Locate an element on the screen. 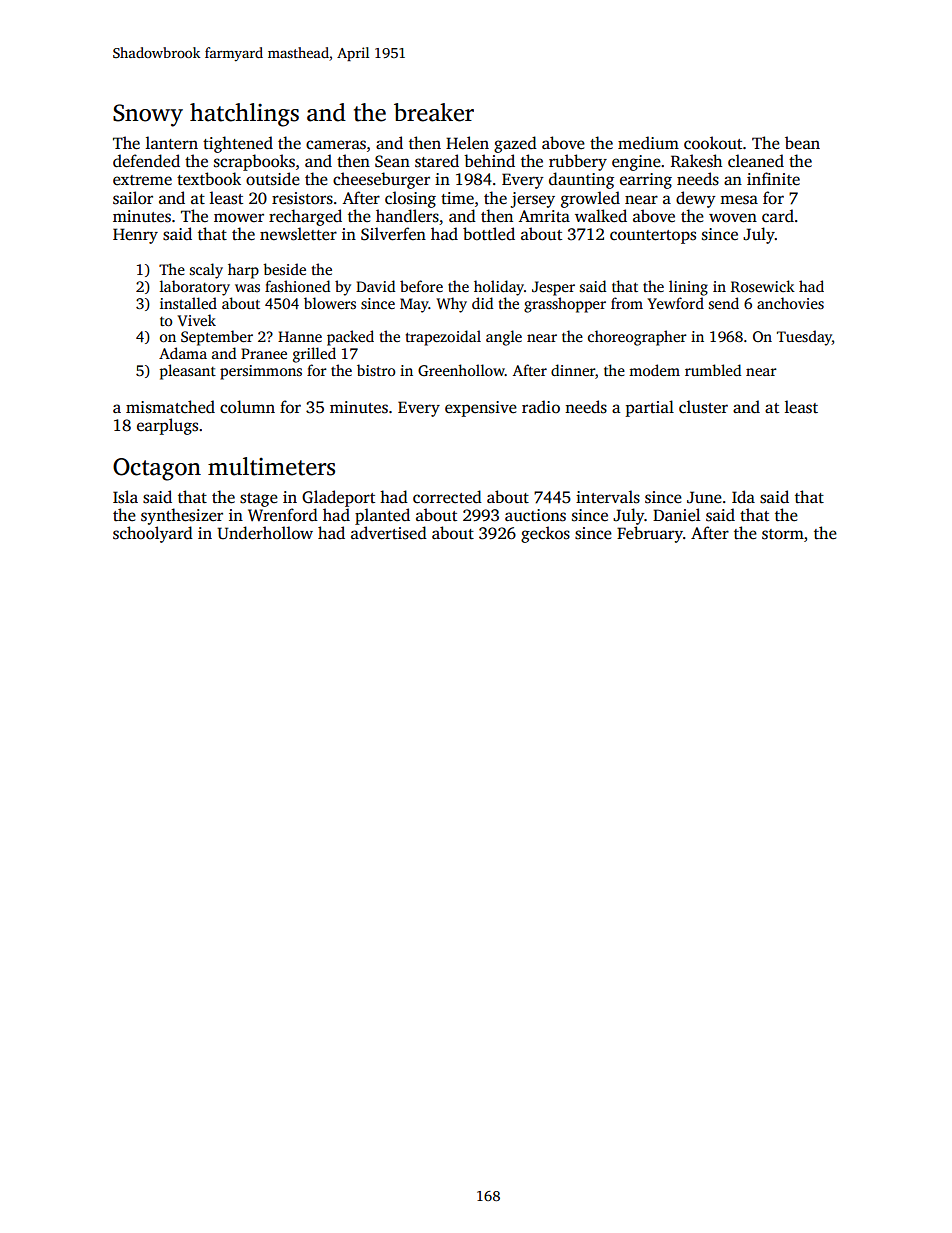 This screenshot has width=952, height=1233. David is located at coordinates (375, 286).
